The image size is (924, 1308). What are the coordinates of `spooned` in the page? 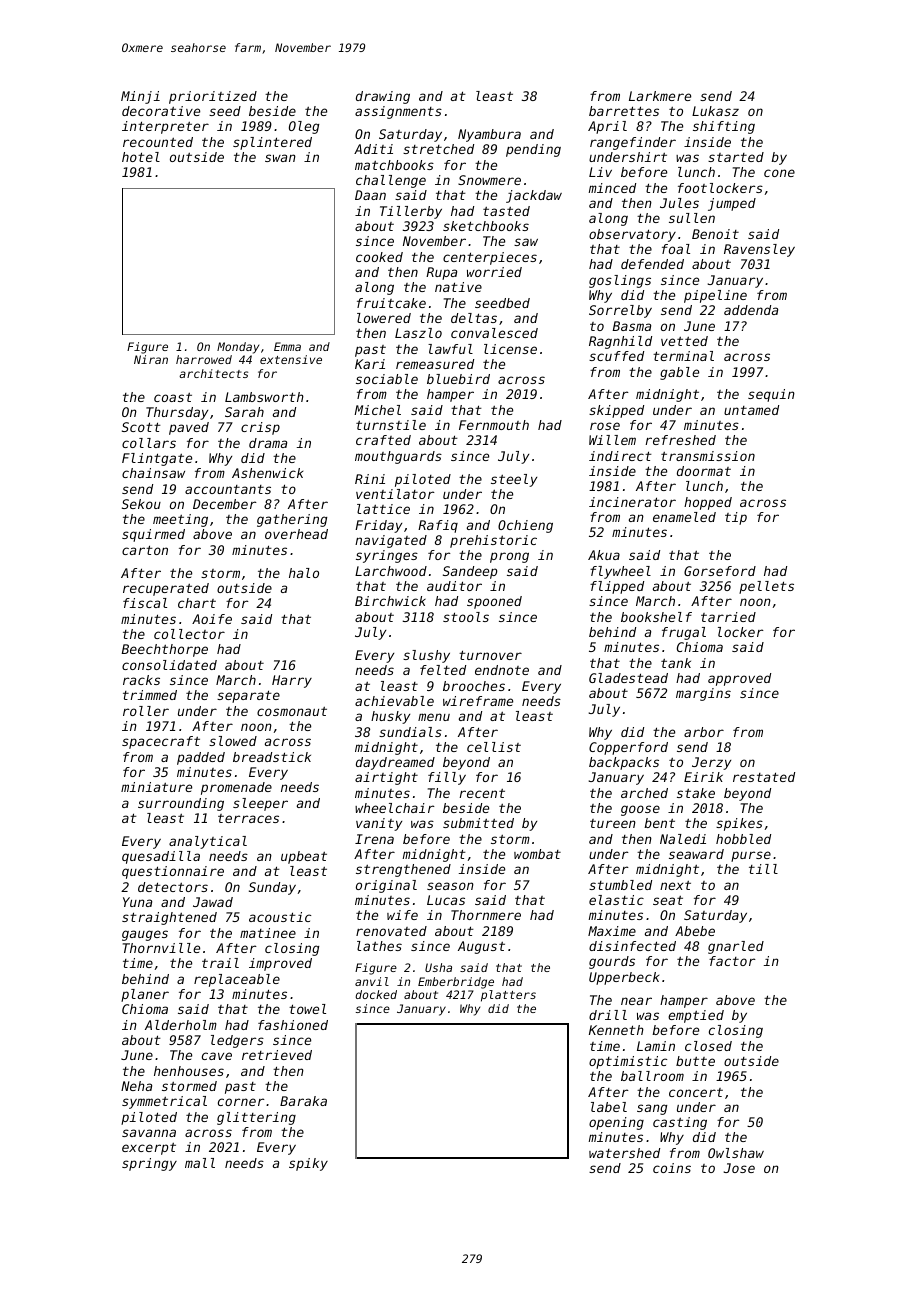 It's located at (494, 602).
